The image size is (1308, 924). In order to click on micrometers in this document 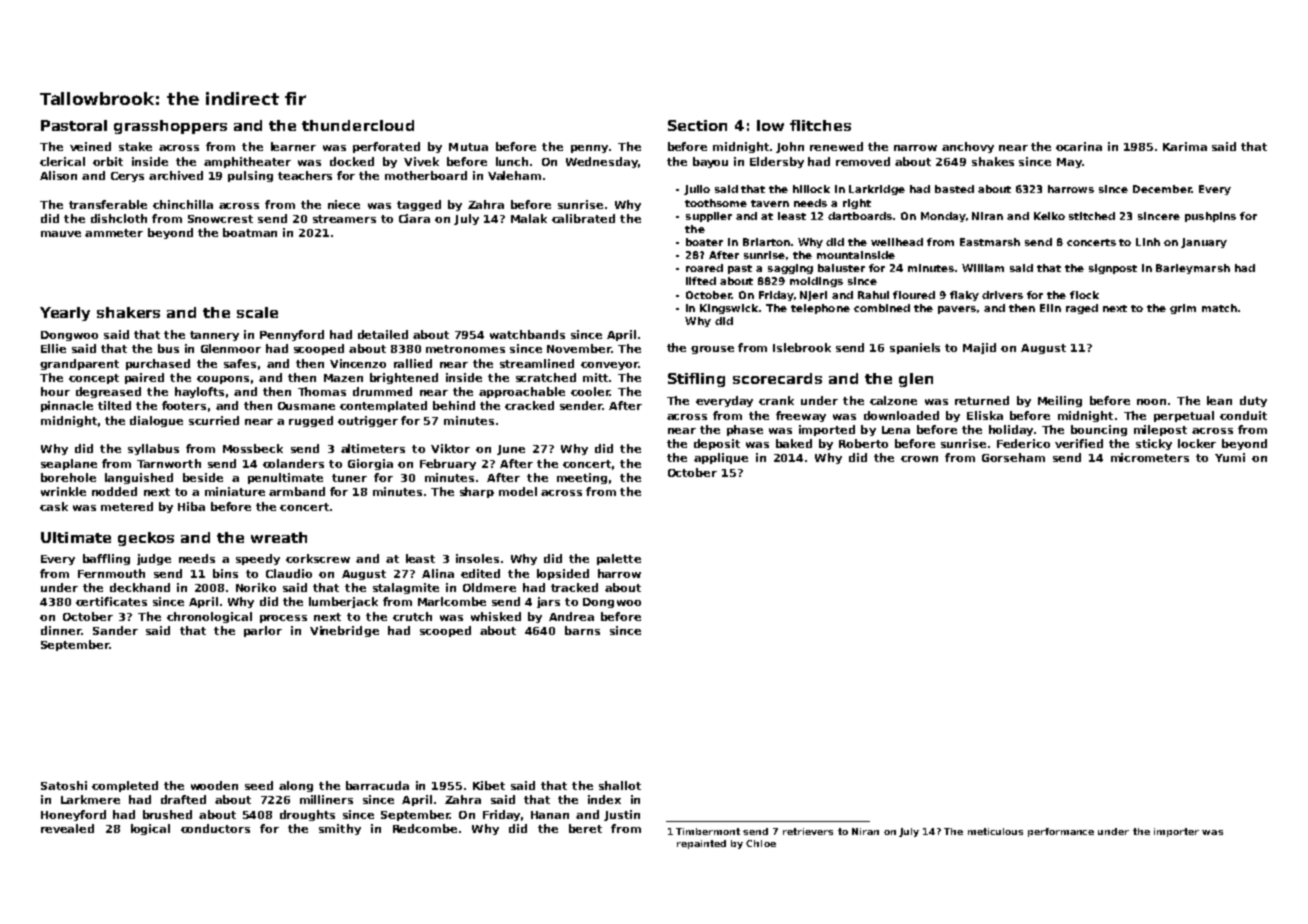, I will do `click(1150, 457)`.
